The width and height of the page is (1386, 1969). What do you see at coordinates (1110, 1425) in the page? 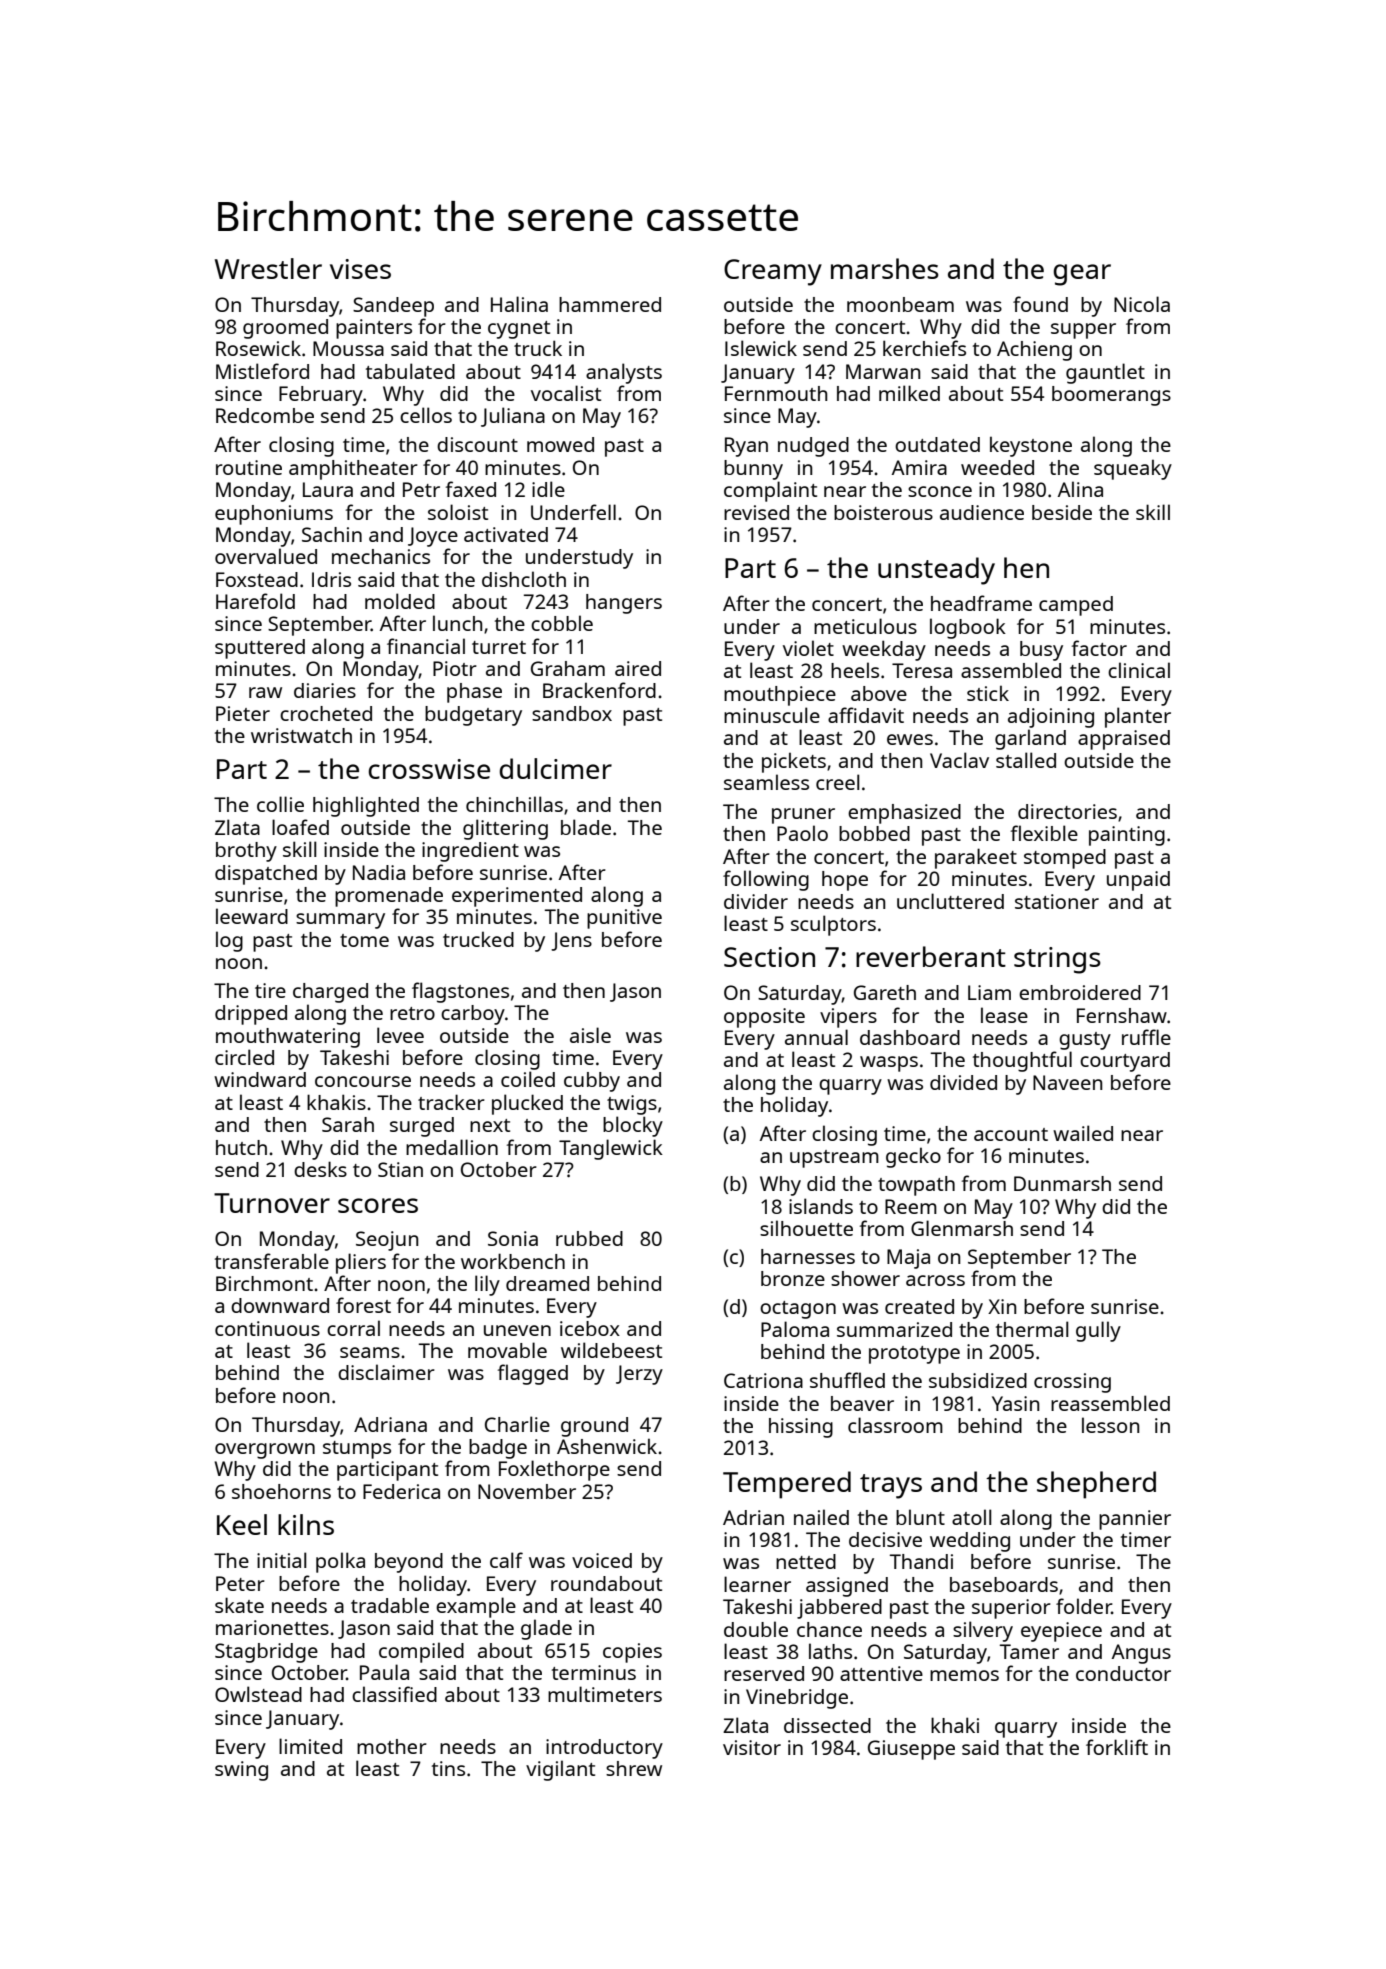
I see `lesson` at bounding box center [1110, 1425].
